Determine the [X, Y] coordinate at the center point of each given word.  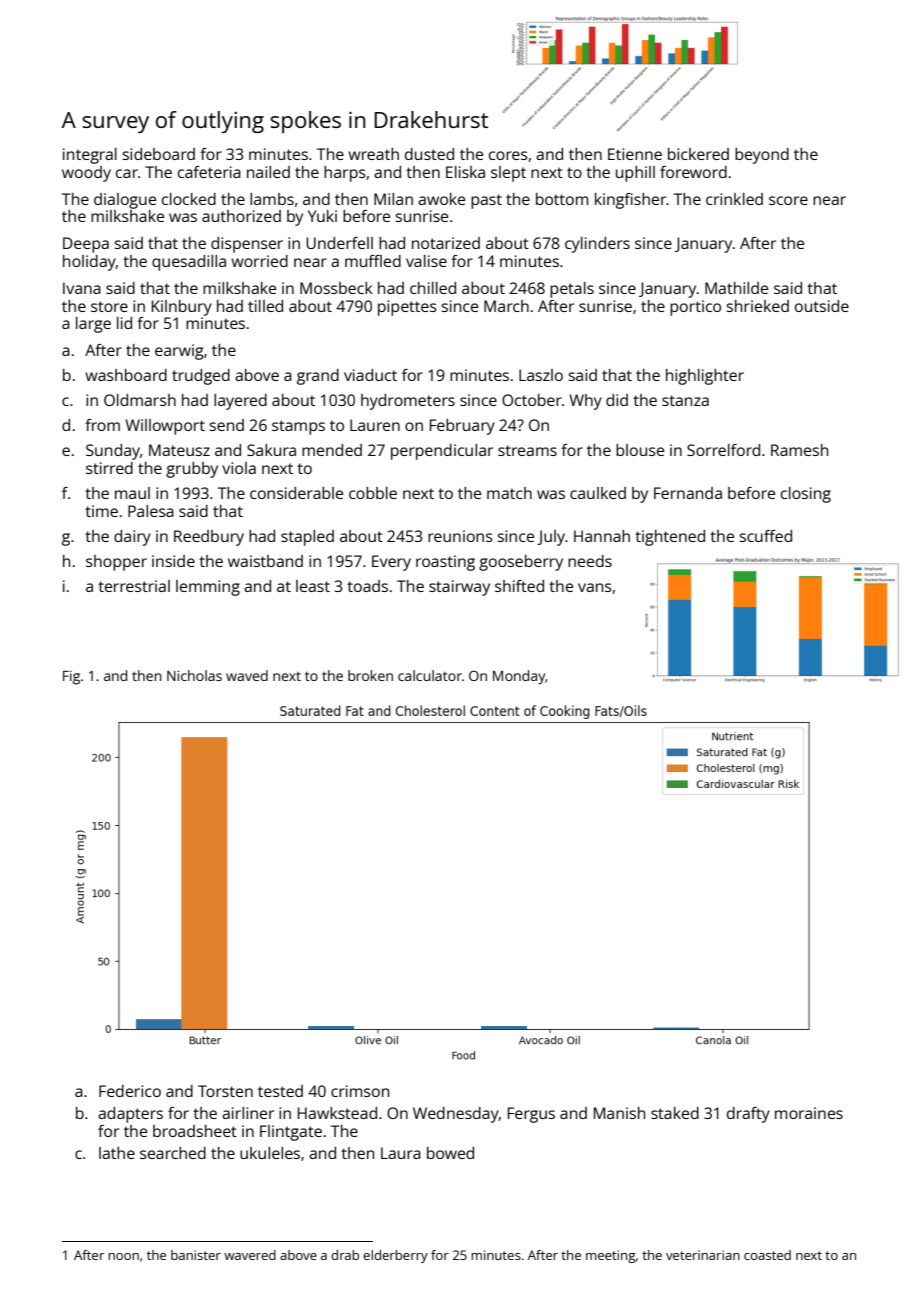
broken [370, 675]
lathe [117, 1153]
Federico [130, 1091]
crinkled [734, 199]
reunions [460, 536]
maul [132, 493]
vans [595, 587]
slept [508, 174]
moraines [809, 1113]
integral [90, 156]
